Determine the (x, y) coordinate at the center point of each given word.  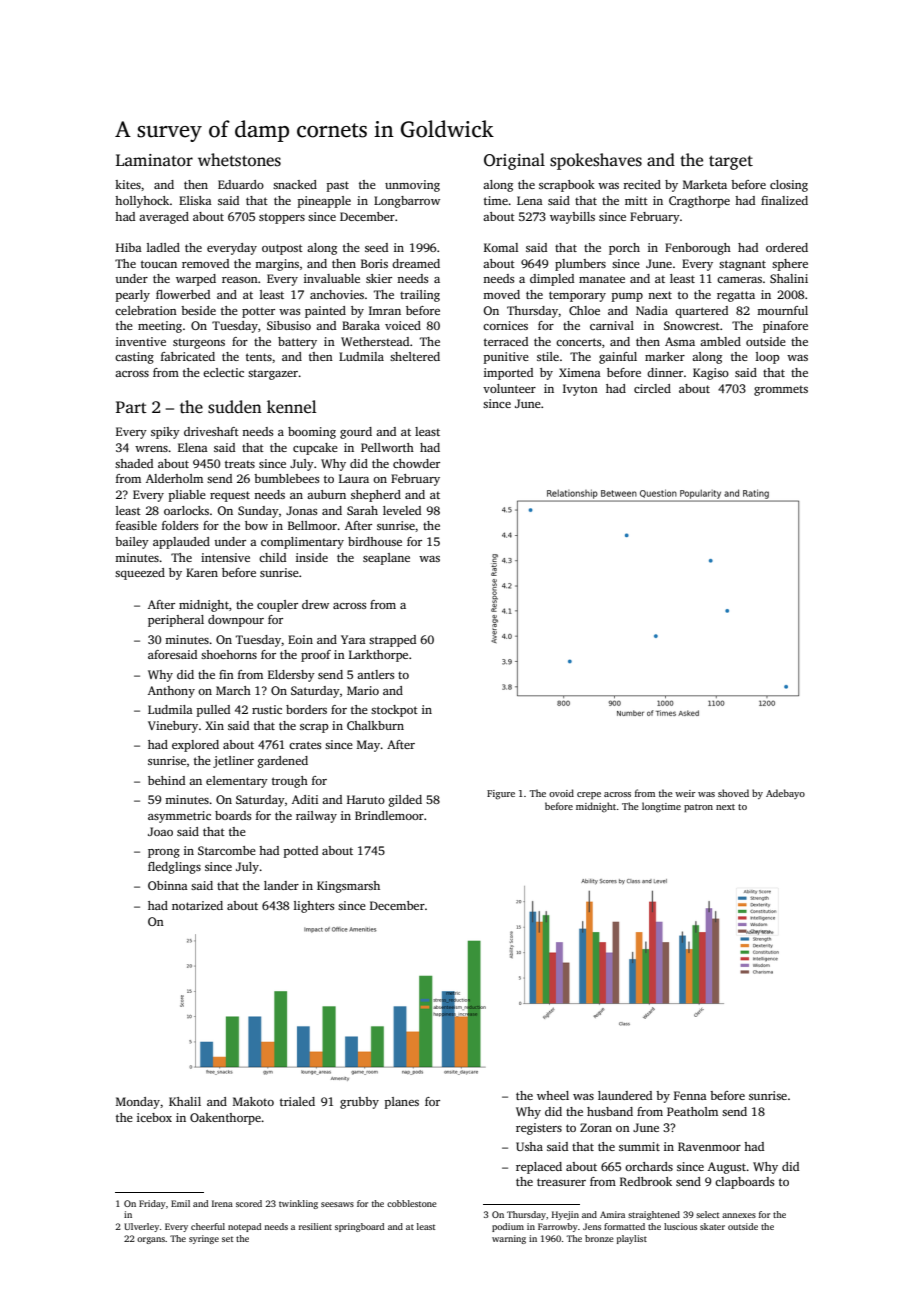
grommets (781, 391)
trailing (420, 296)
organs (151, 1240)
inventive (141, 341)
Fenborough (698, 249)
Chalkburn (375, 725)
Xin (214, 725)
